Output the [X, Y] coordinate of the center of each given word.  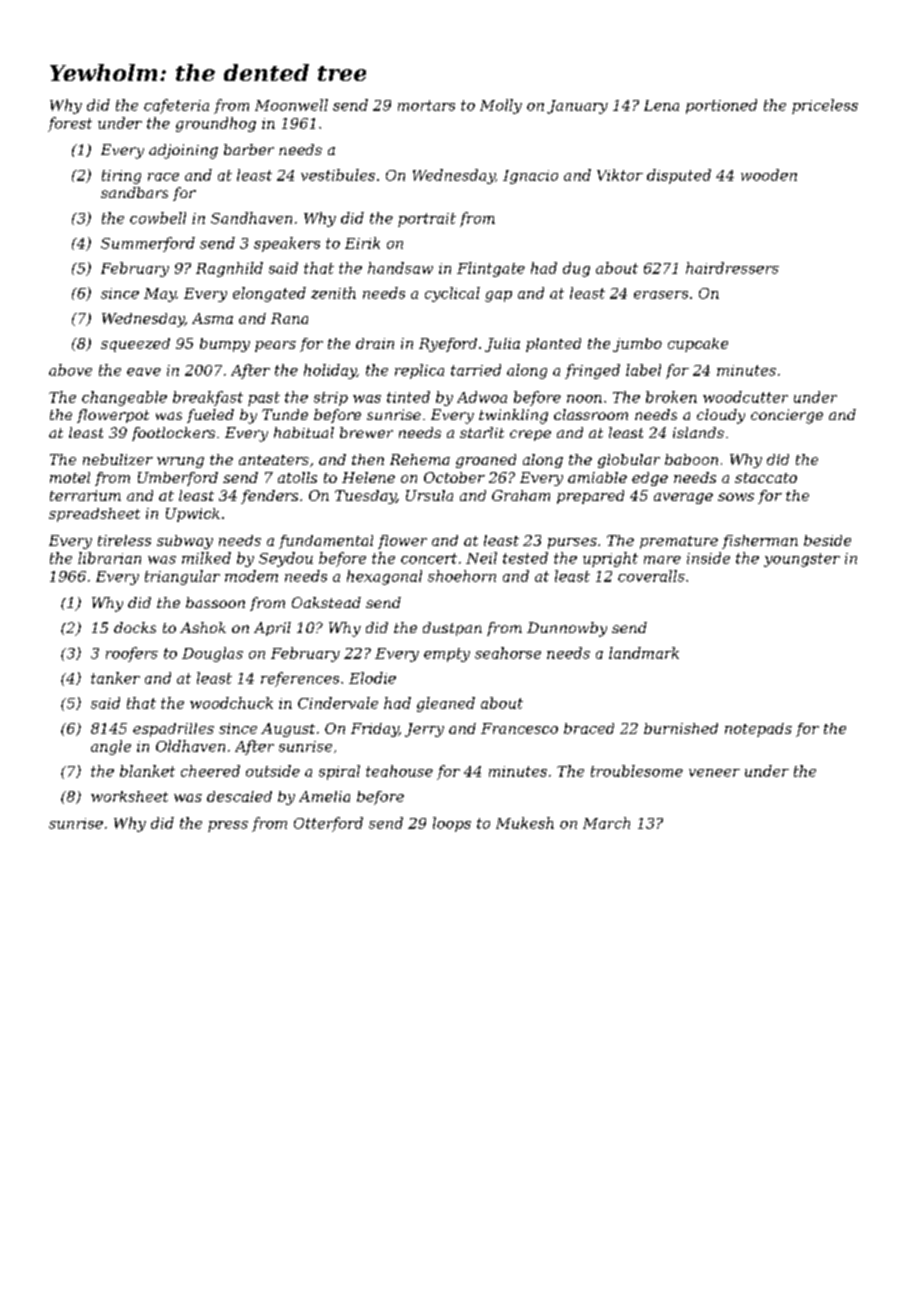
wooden [769, 175]
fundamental [326, 542]
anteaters [274, 460]
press [228, 826]
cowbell [158, 218]
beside [827, 540]
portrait [427, 220]
